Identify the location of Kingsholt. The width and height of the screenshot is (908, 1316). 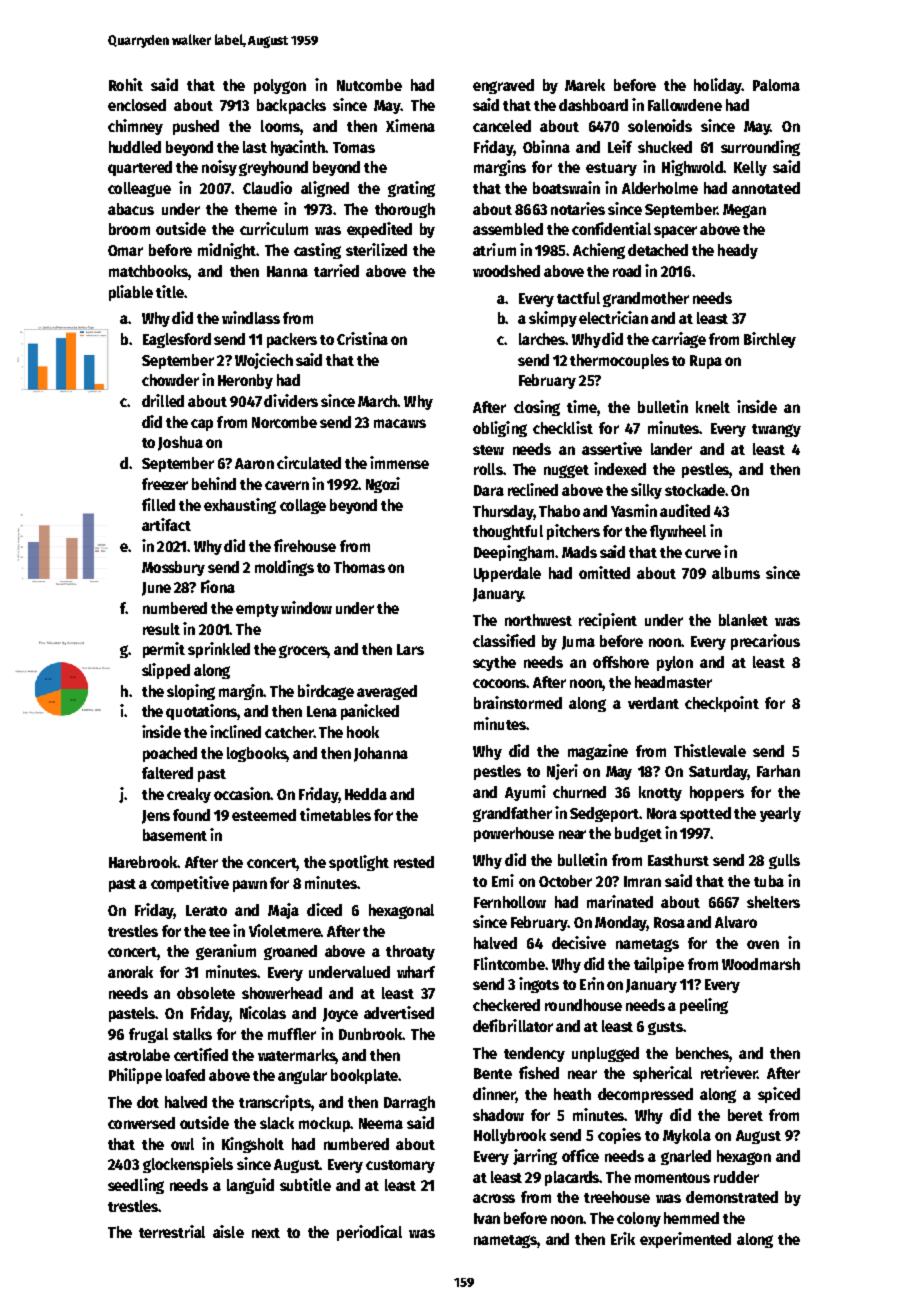
(253, 1145).
